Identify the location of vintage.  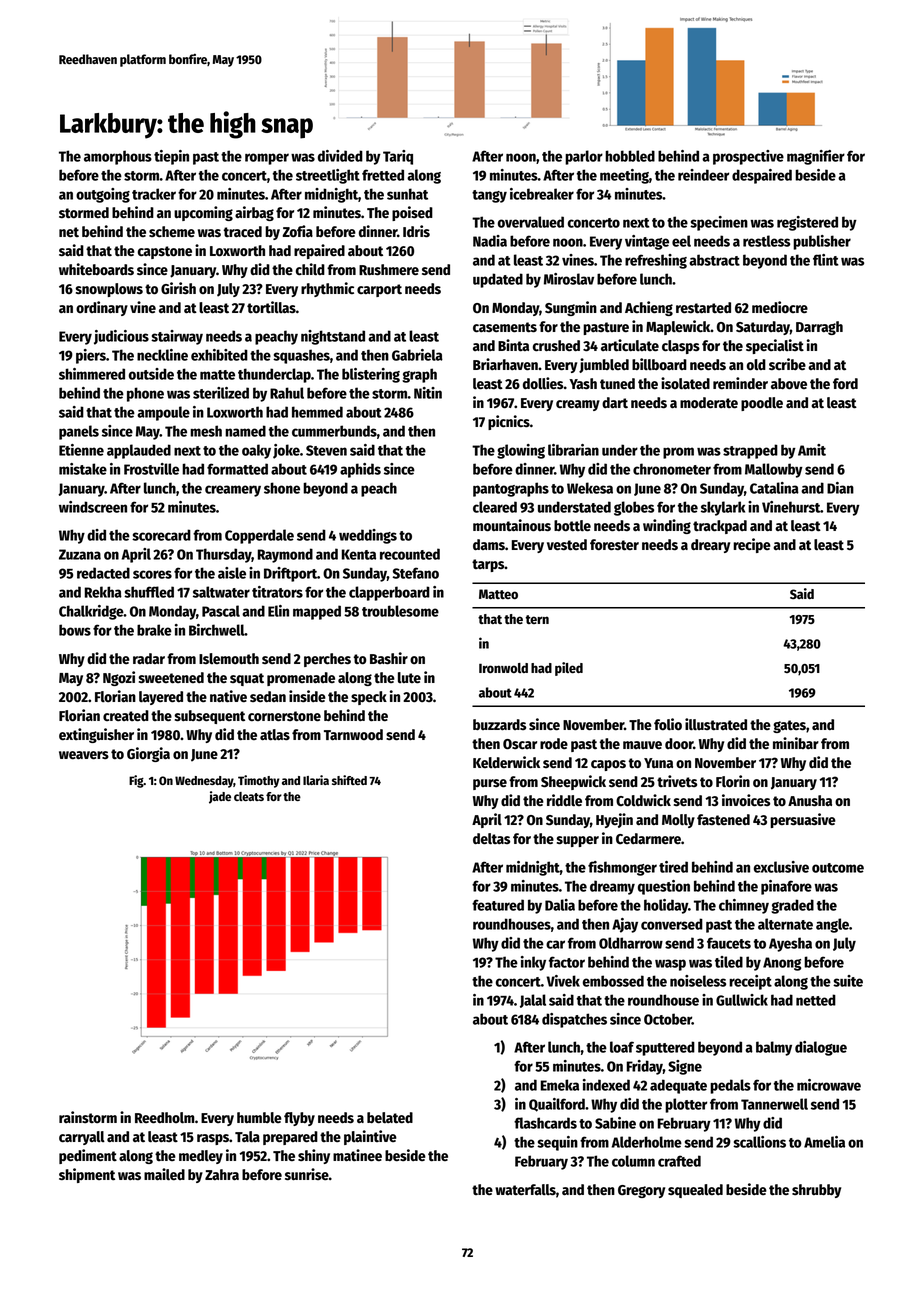
(647, 242).
